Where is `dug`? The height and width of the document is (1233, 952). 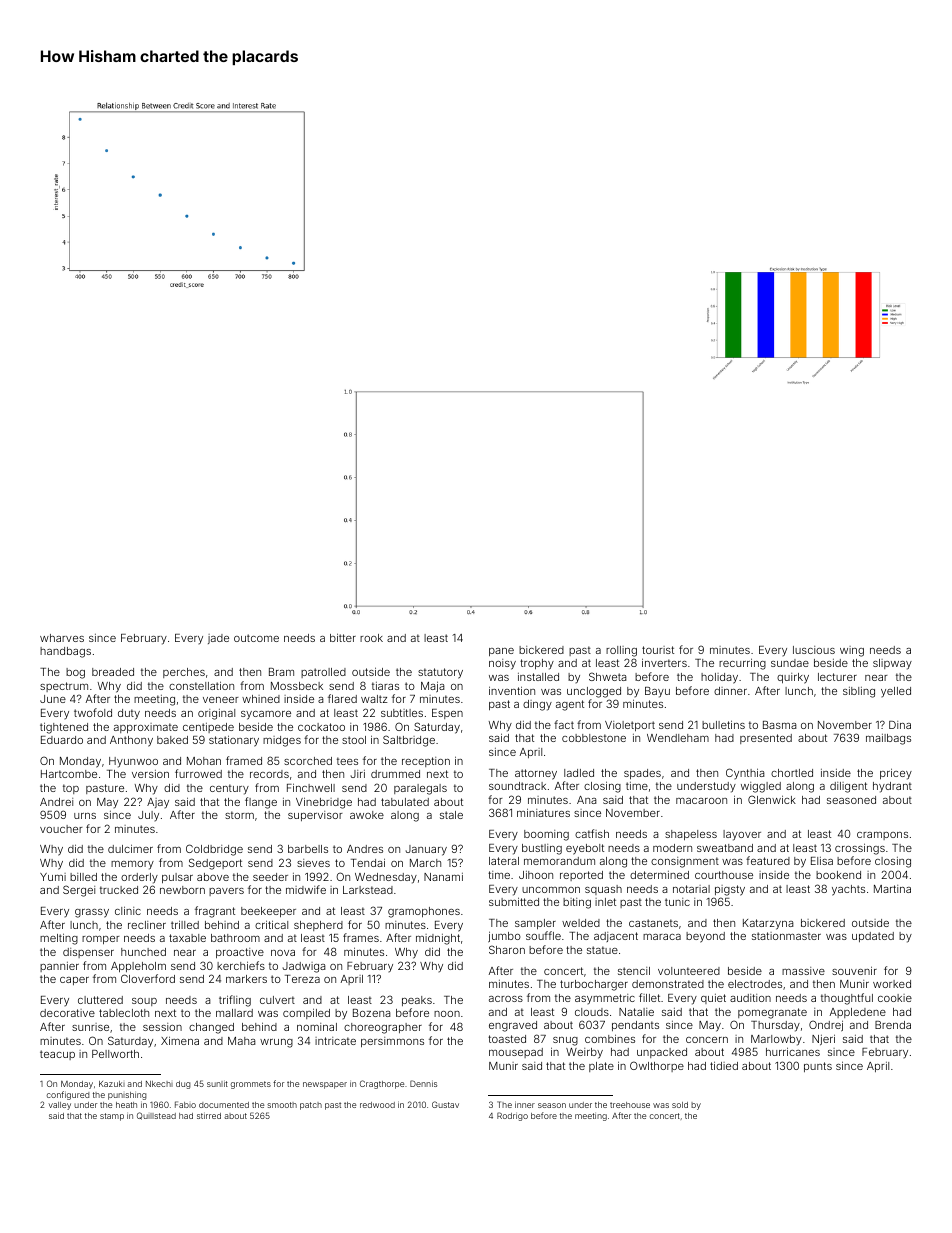
dug is located at coordinates (183, 1085).
